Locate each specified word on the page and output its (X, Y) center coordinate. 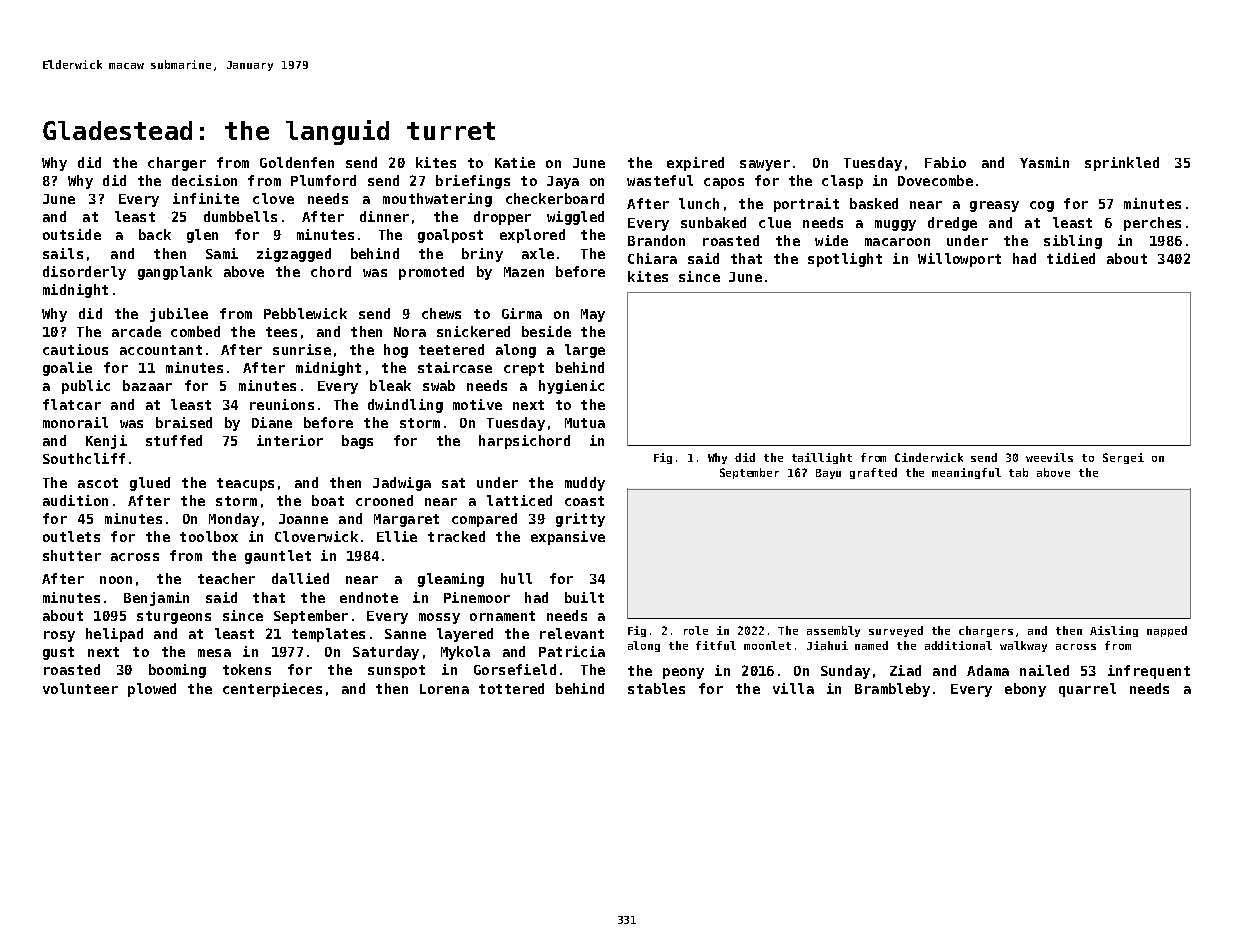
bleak (390, 385)
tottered (511, 688)
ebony (1025, 690)
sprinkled (1122, 164)
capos (724, 183)
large (585, 351)
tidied (1071, 258)
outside (72, 234)
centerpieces (272, 690)
